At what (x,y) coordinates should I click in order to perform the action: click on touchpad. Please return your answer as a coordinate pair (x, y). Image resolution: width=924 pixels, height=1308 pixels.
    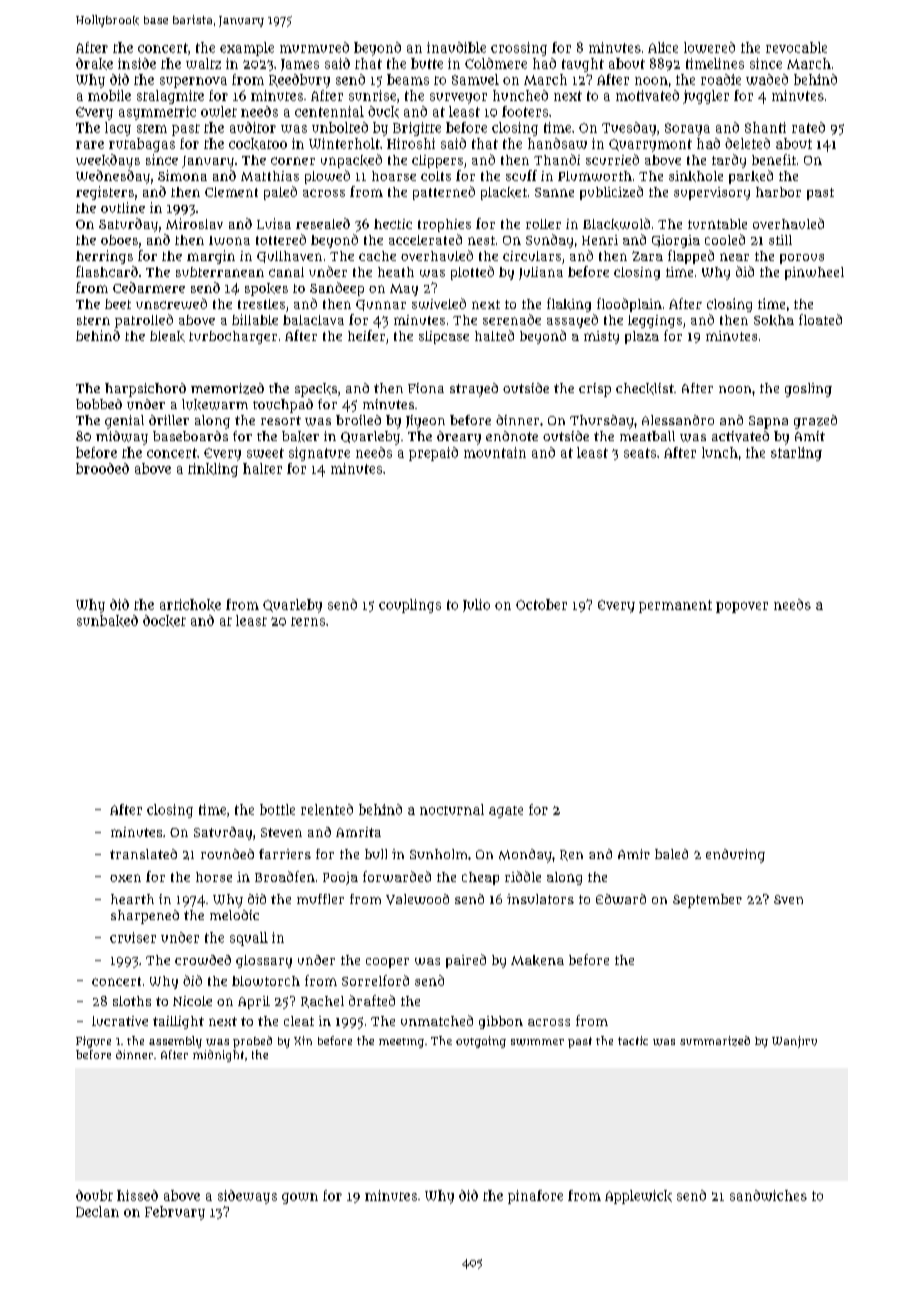
    Looking at the image, I should click on (283, 406).
